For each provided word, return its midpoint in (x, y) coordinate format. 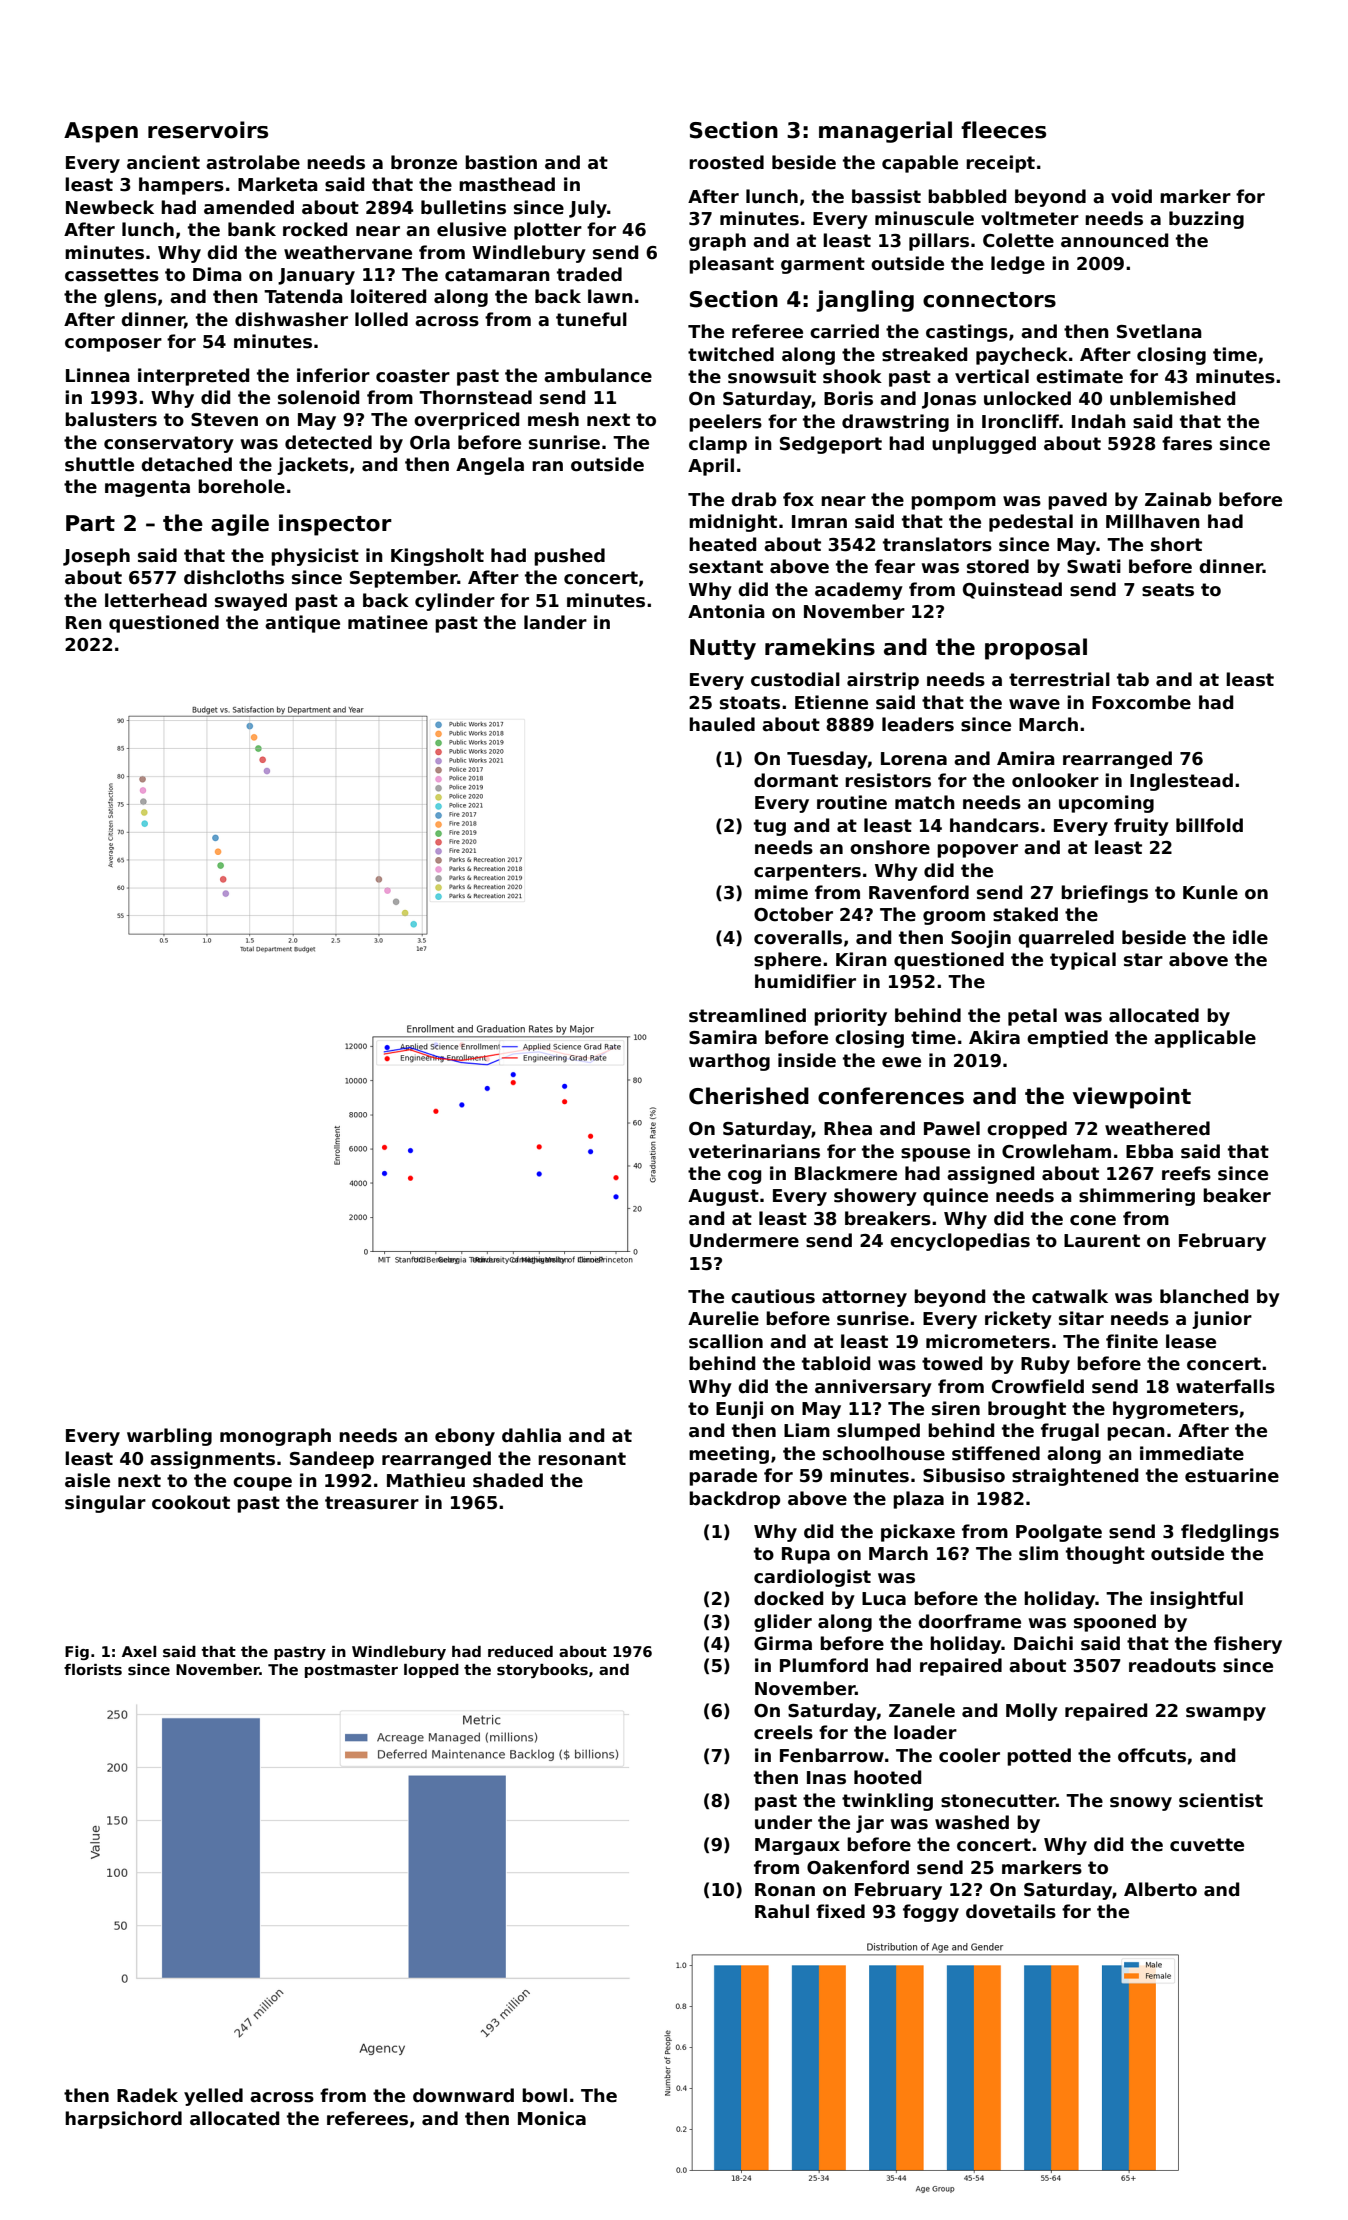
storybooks (542, 1671)
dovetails (1011, 1911)
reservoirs (208, 130)
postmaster (351, 1671)
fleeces (1003, 130)
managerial (885, 132)
